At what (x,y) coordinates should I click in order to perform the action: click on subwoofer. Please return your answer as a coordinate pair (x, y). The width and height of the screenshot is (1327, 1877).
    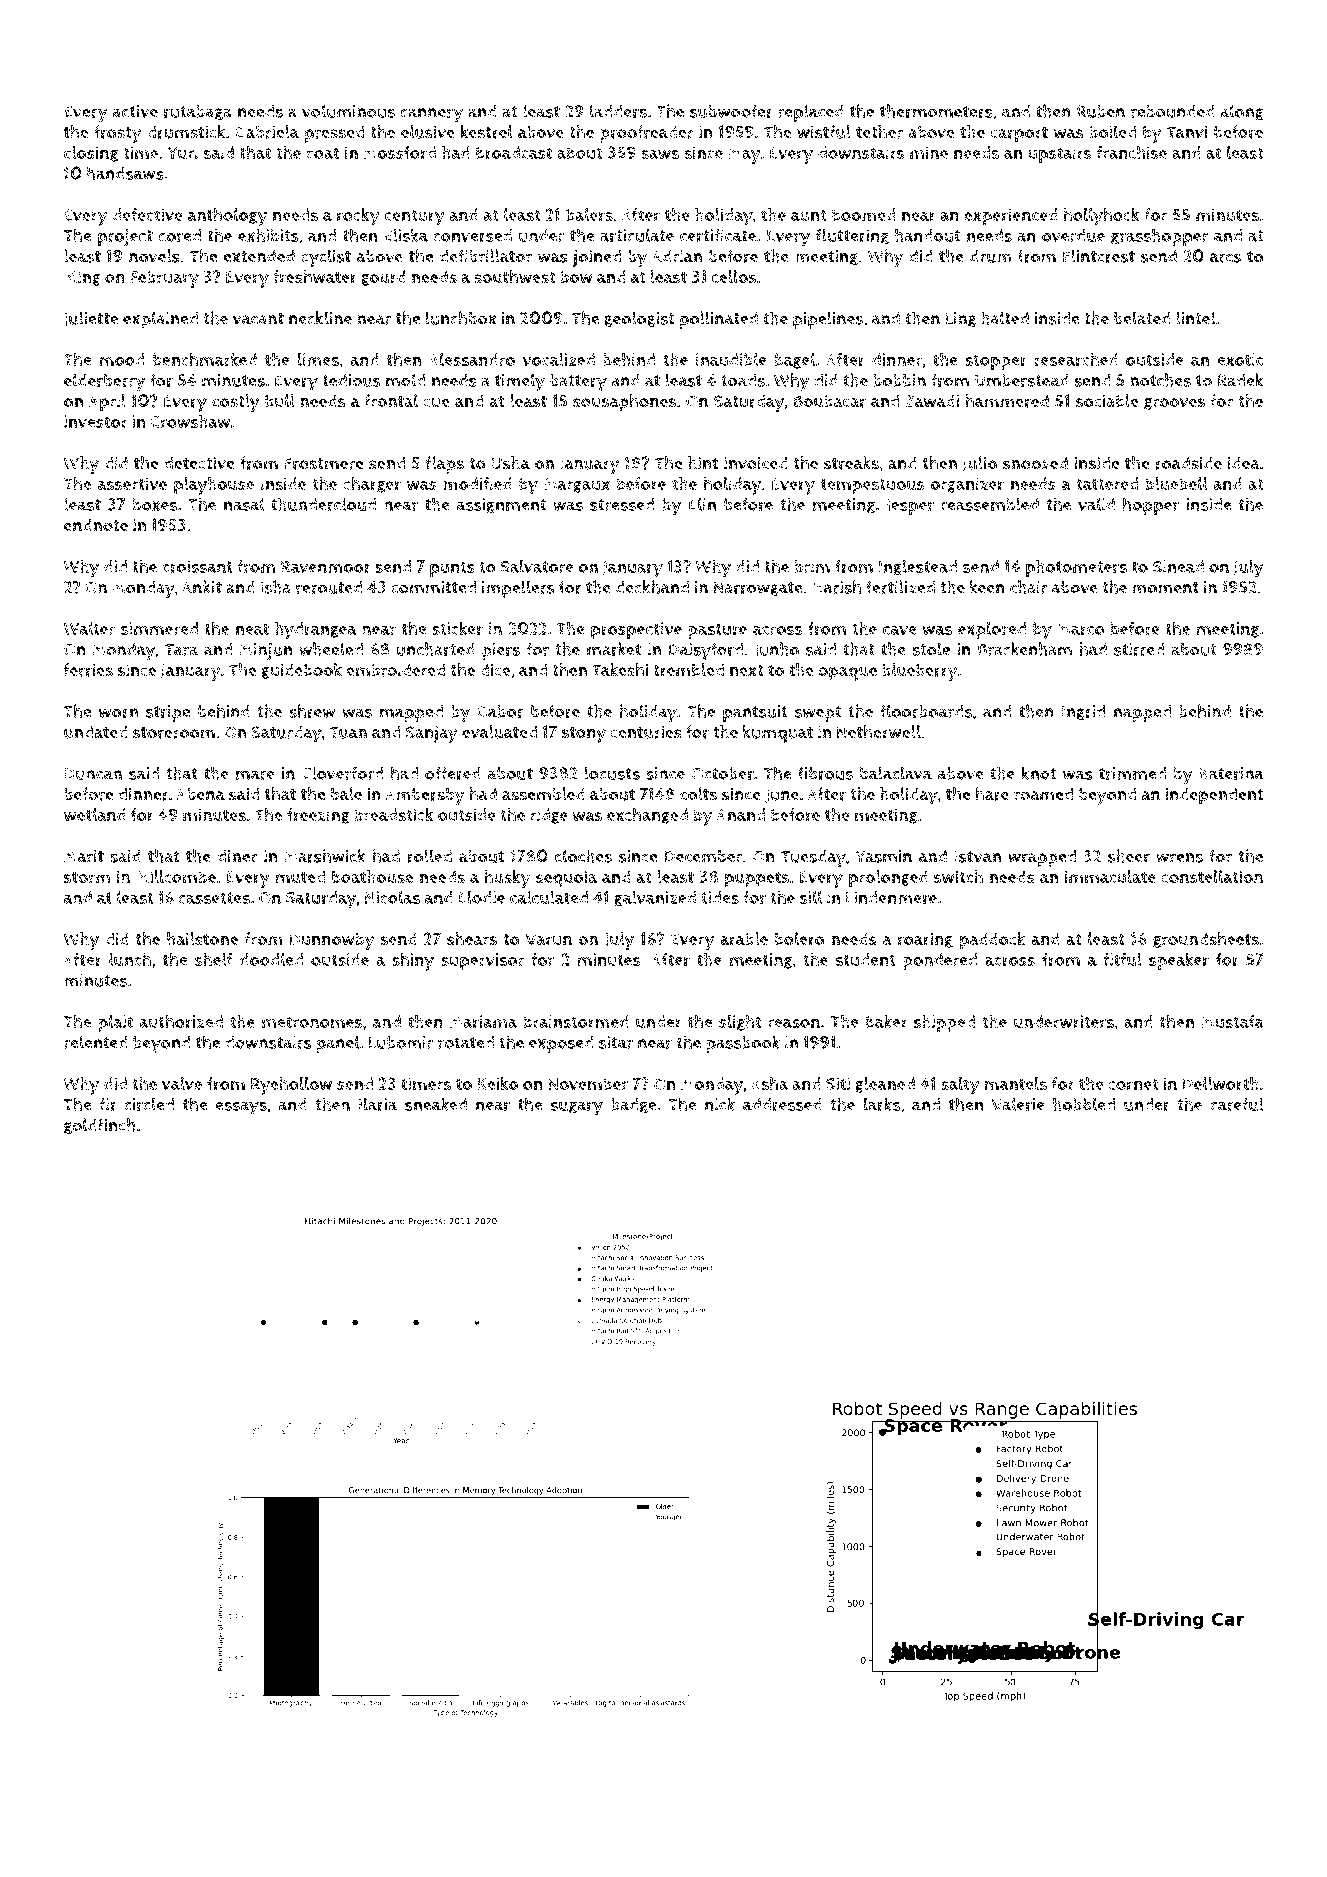
    Looking at the image, I should click on (731, 111).
